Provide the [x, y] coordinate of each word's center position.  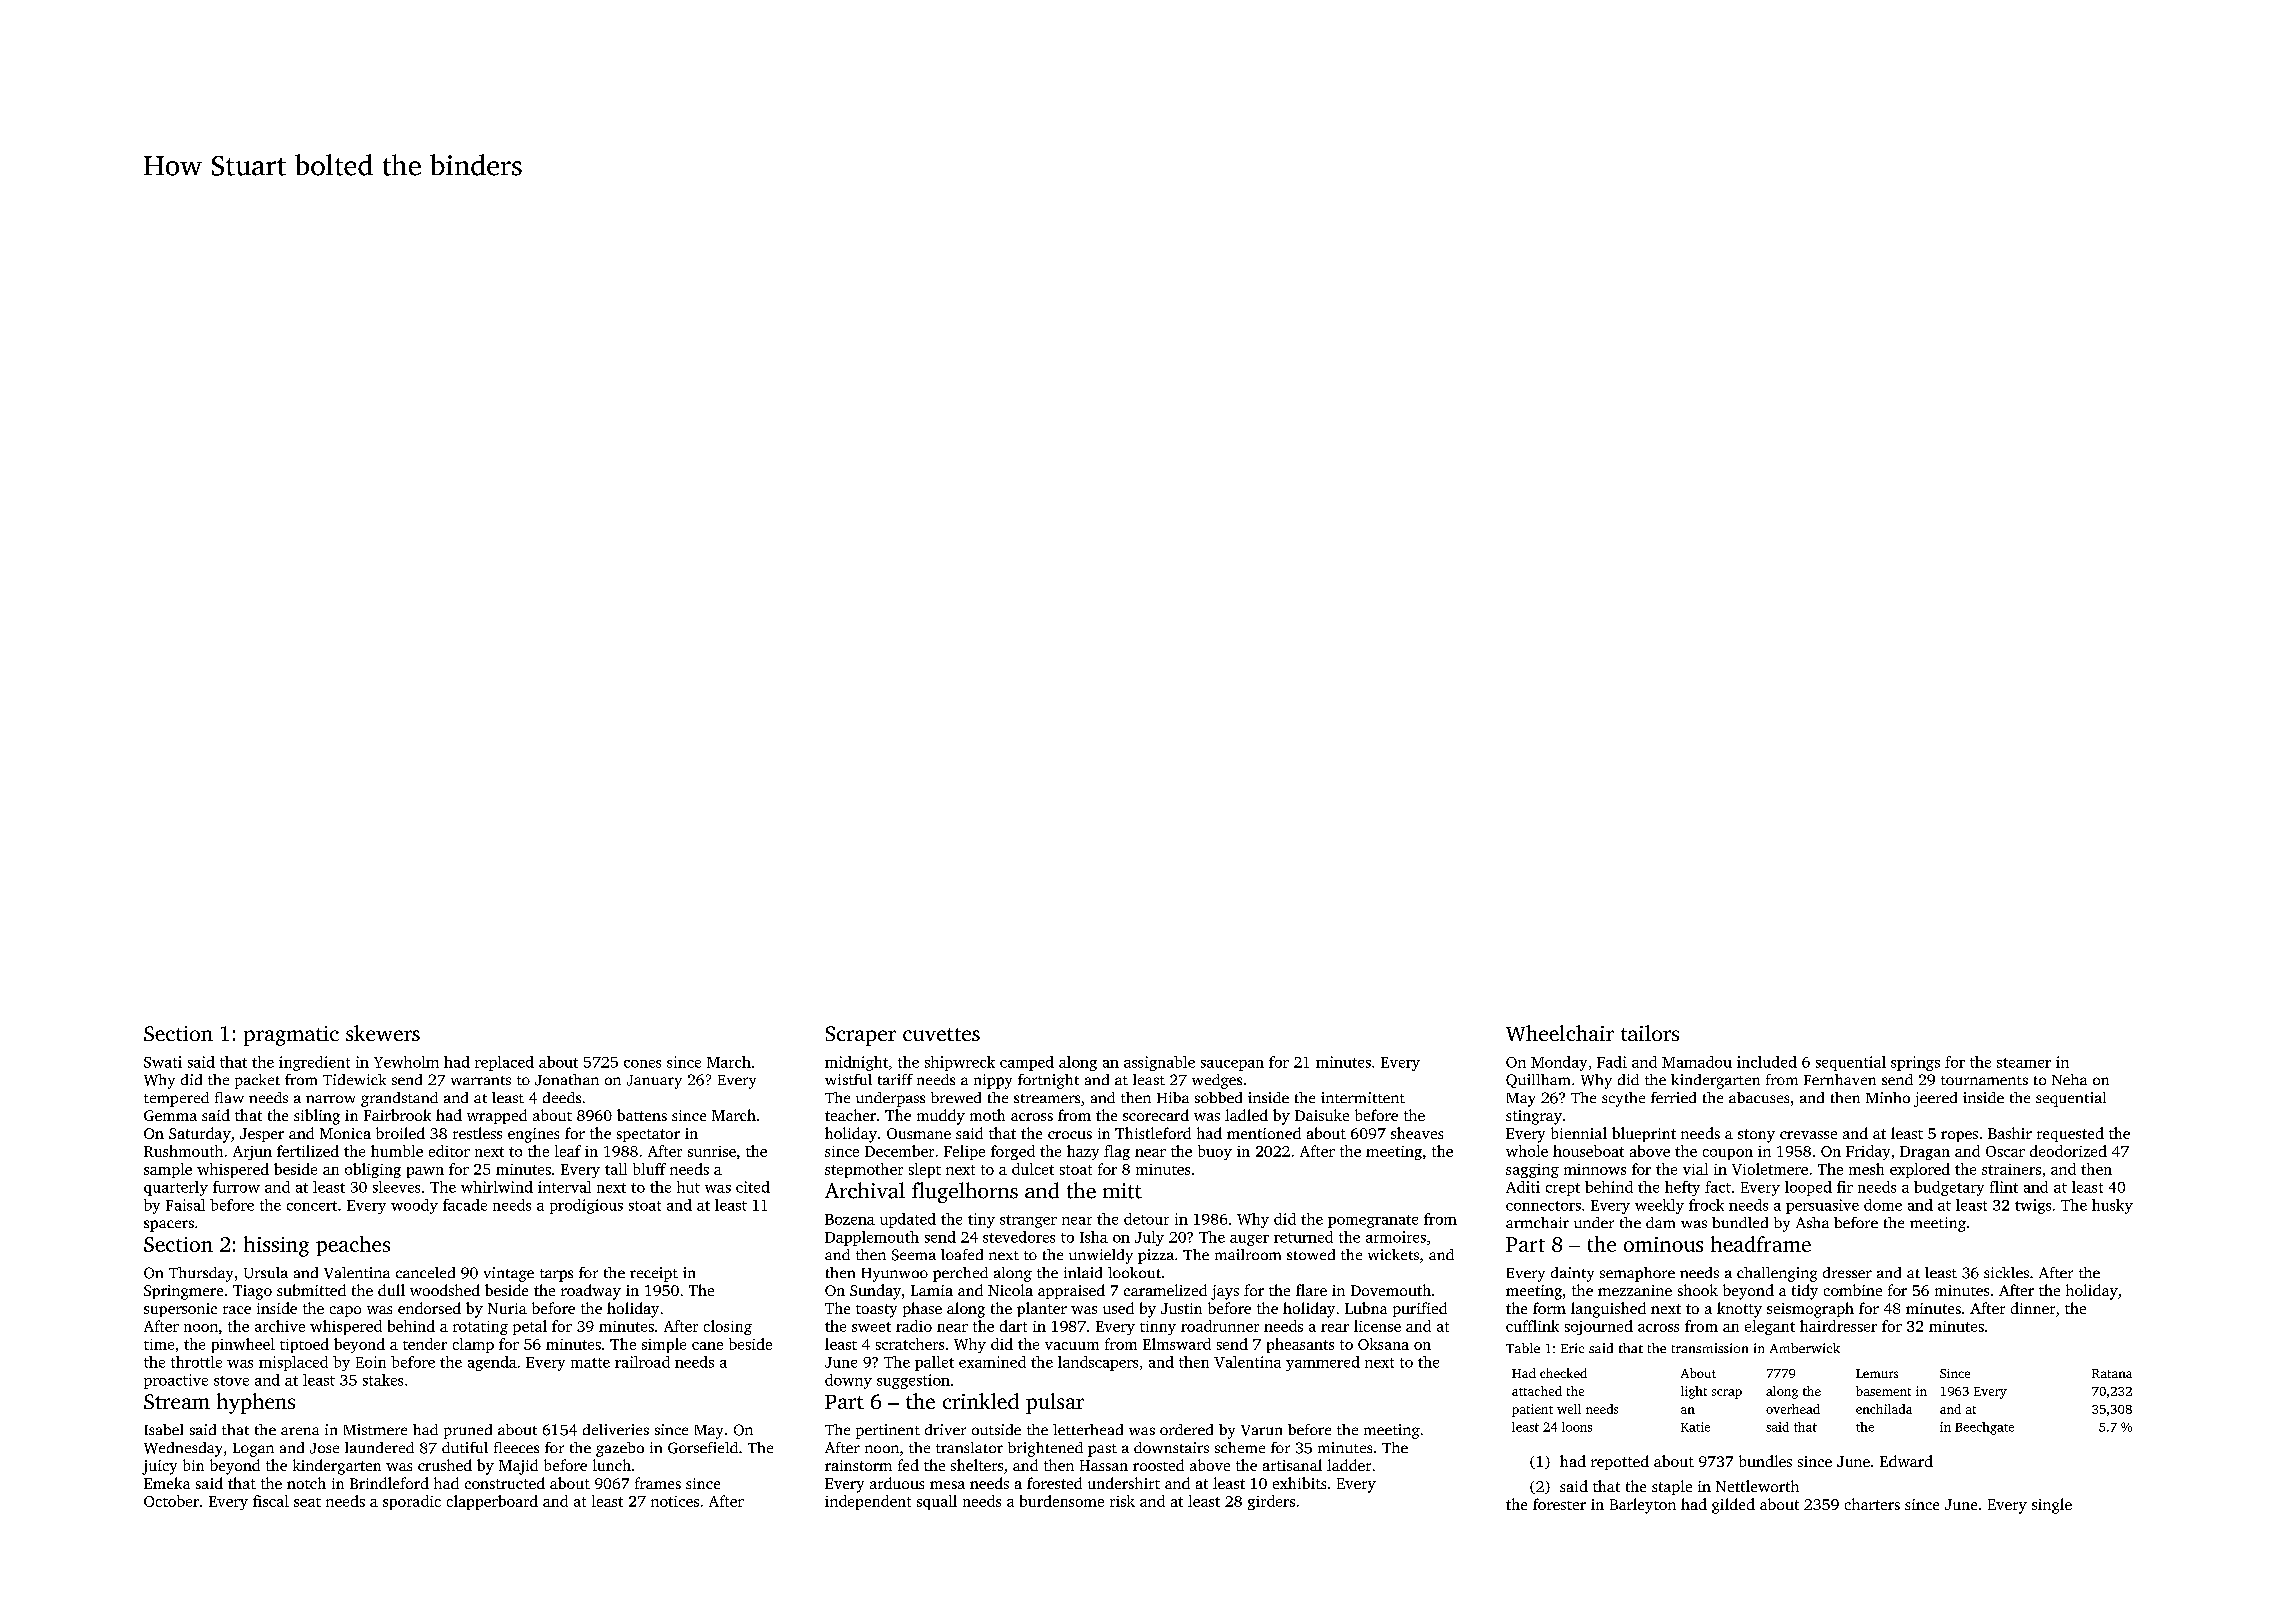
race [237, 1310]
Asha [1812, 1222]
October [171, 1501]
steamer [2024, 1063]
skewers [383, 1033]
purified [1420, 1309]
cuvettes [941, 1034]
